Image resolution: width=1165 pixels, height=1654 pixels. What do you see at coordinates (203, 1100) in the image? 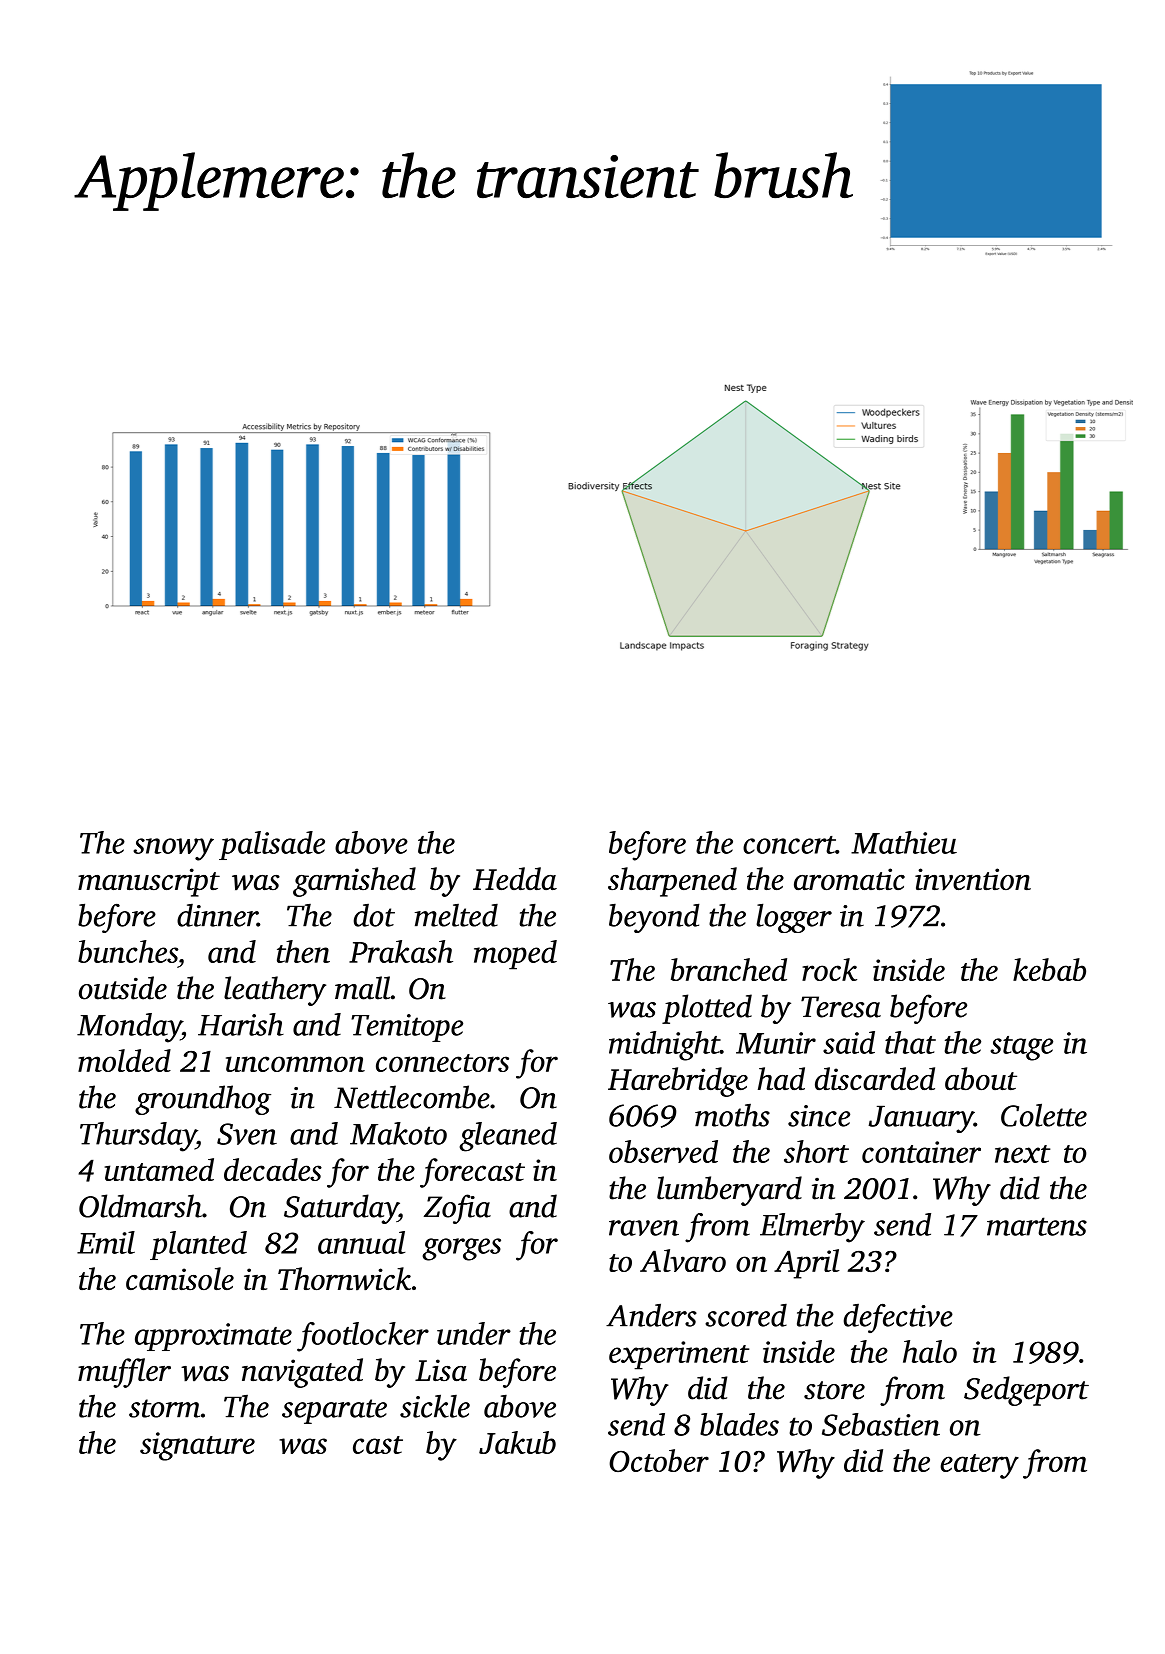
I see `groundhog` at bounding box center [203, 1100].
